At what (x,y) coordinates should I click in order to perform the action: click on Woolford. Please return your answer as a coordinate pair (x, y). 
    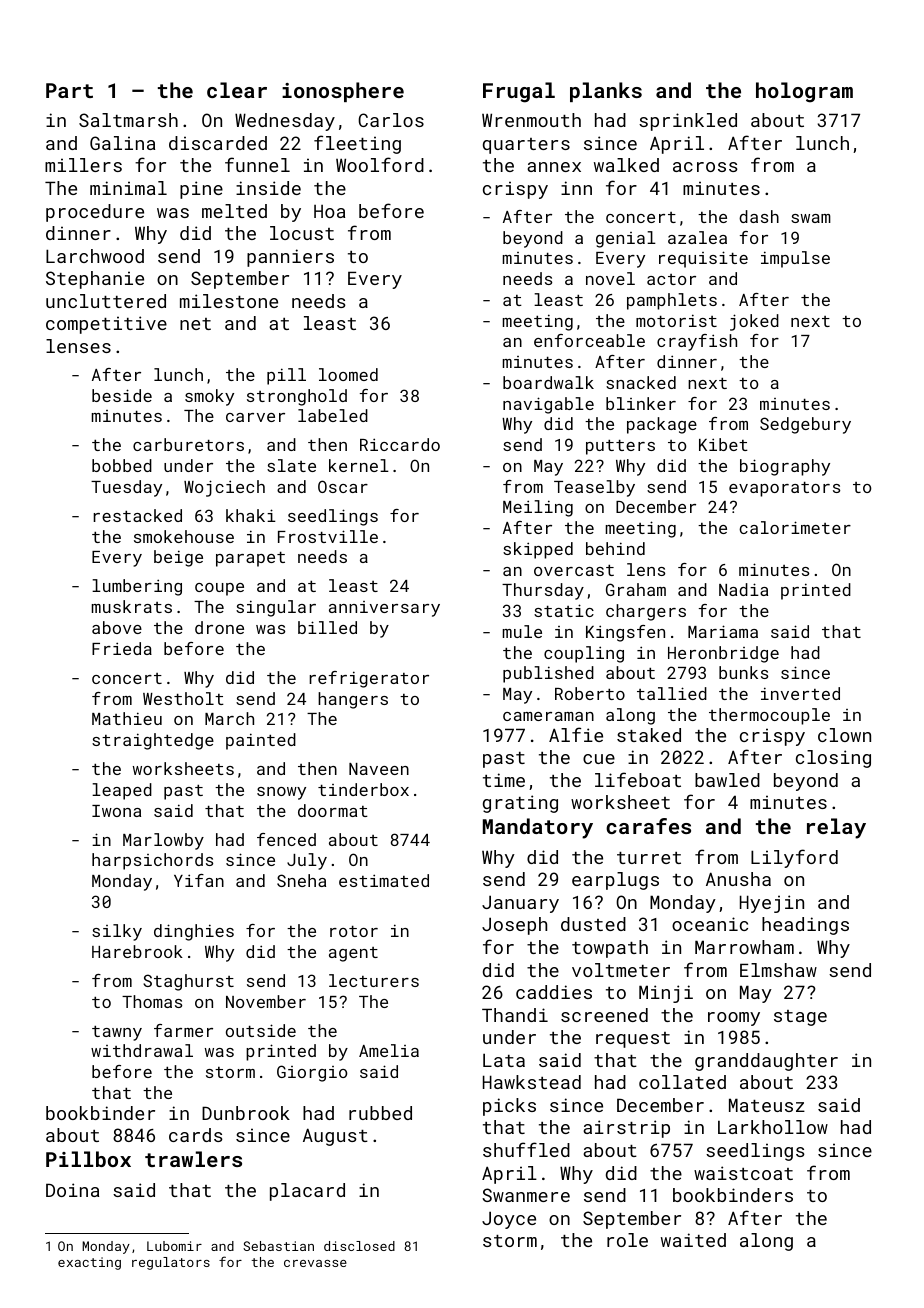
    Looking at the image, I should click on (380, 164).
